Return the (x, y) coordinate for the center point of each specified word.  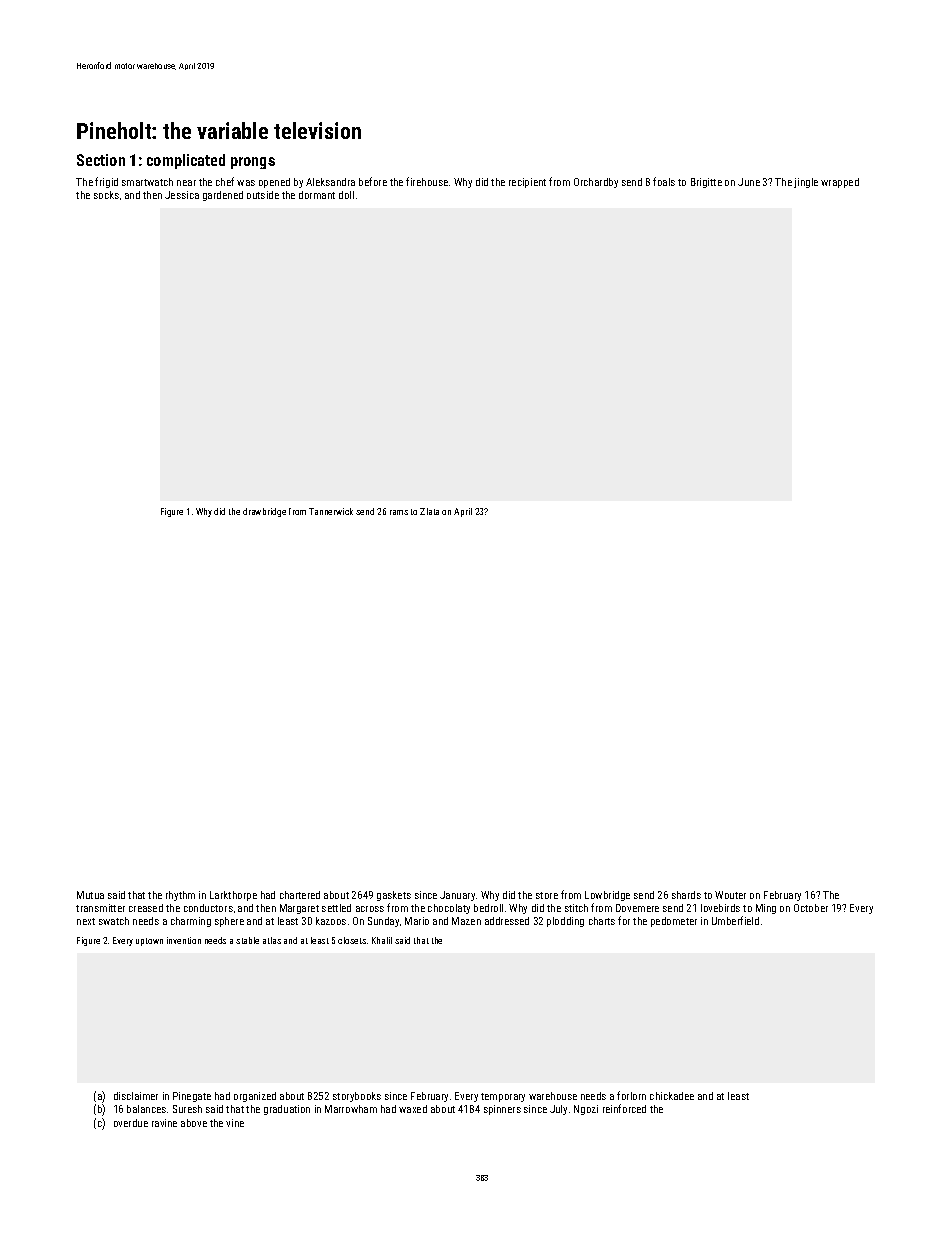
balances (146, 1109)
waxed (413, 1109)
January (457, 896)
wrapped (840, 183)
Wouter (730, 895)
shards (686, 895)
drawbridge (264, 512)
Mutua (90, 895)
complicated (186, 161)
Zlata (429, 511)
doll (346, 195)
